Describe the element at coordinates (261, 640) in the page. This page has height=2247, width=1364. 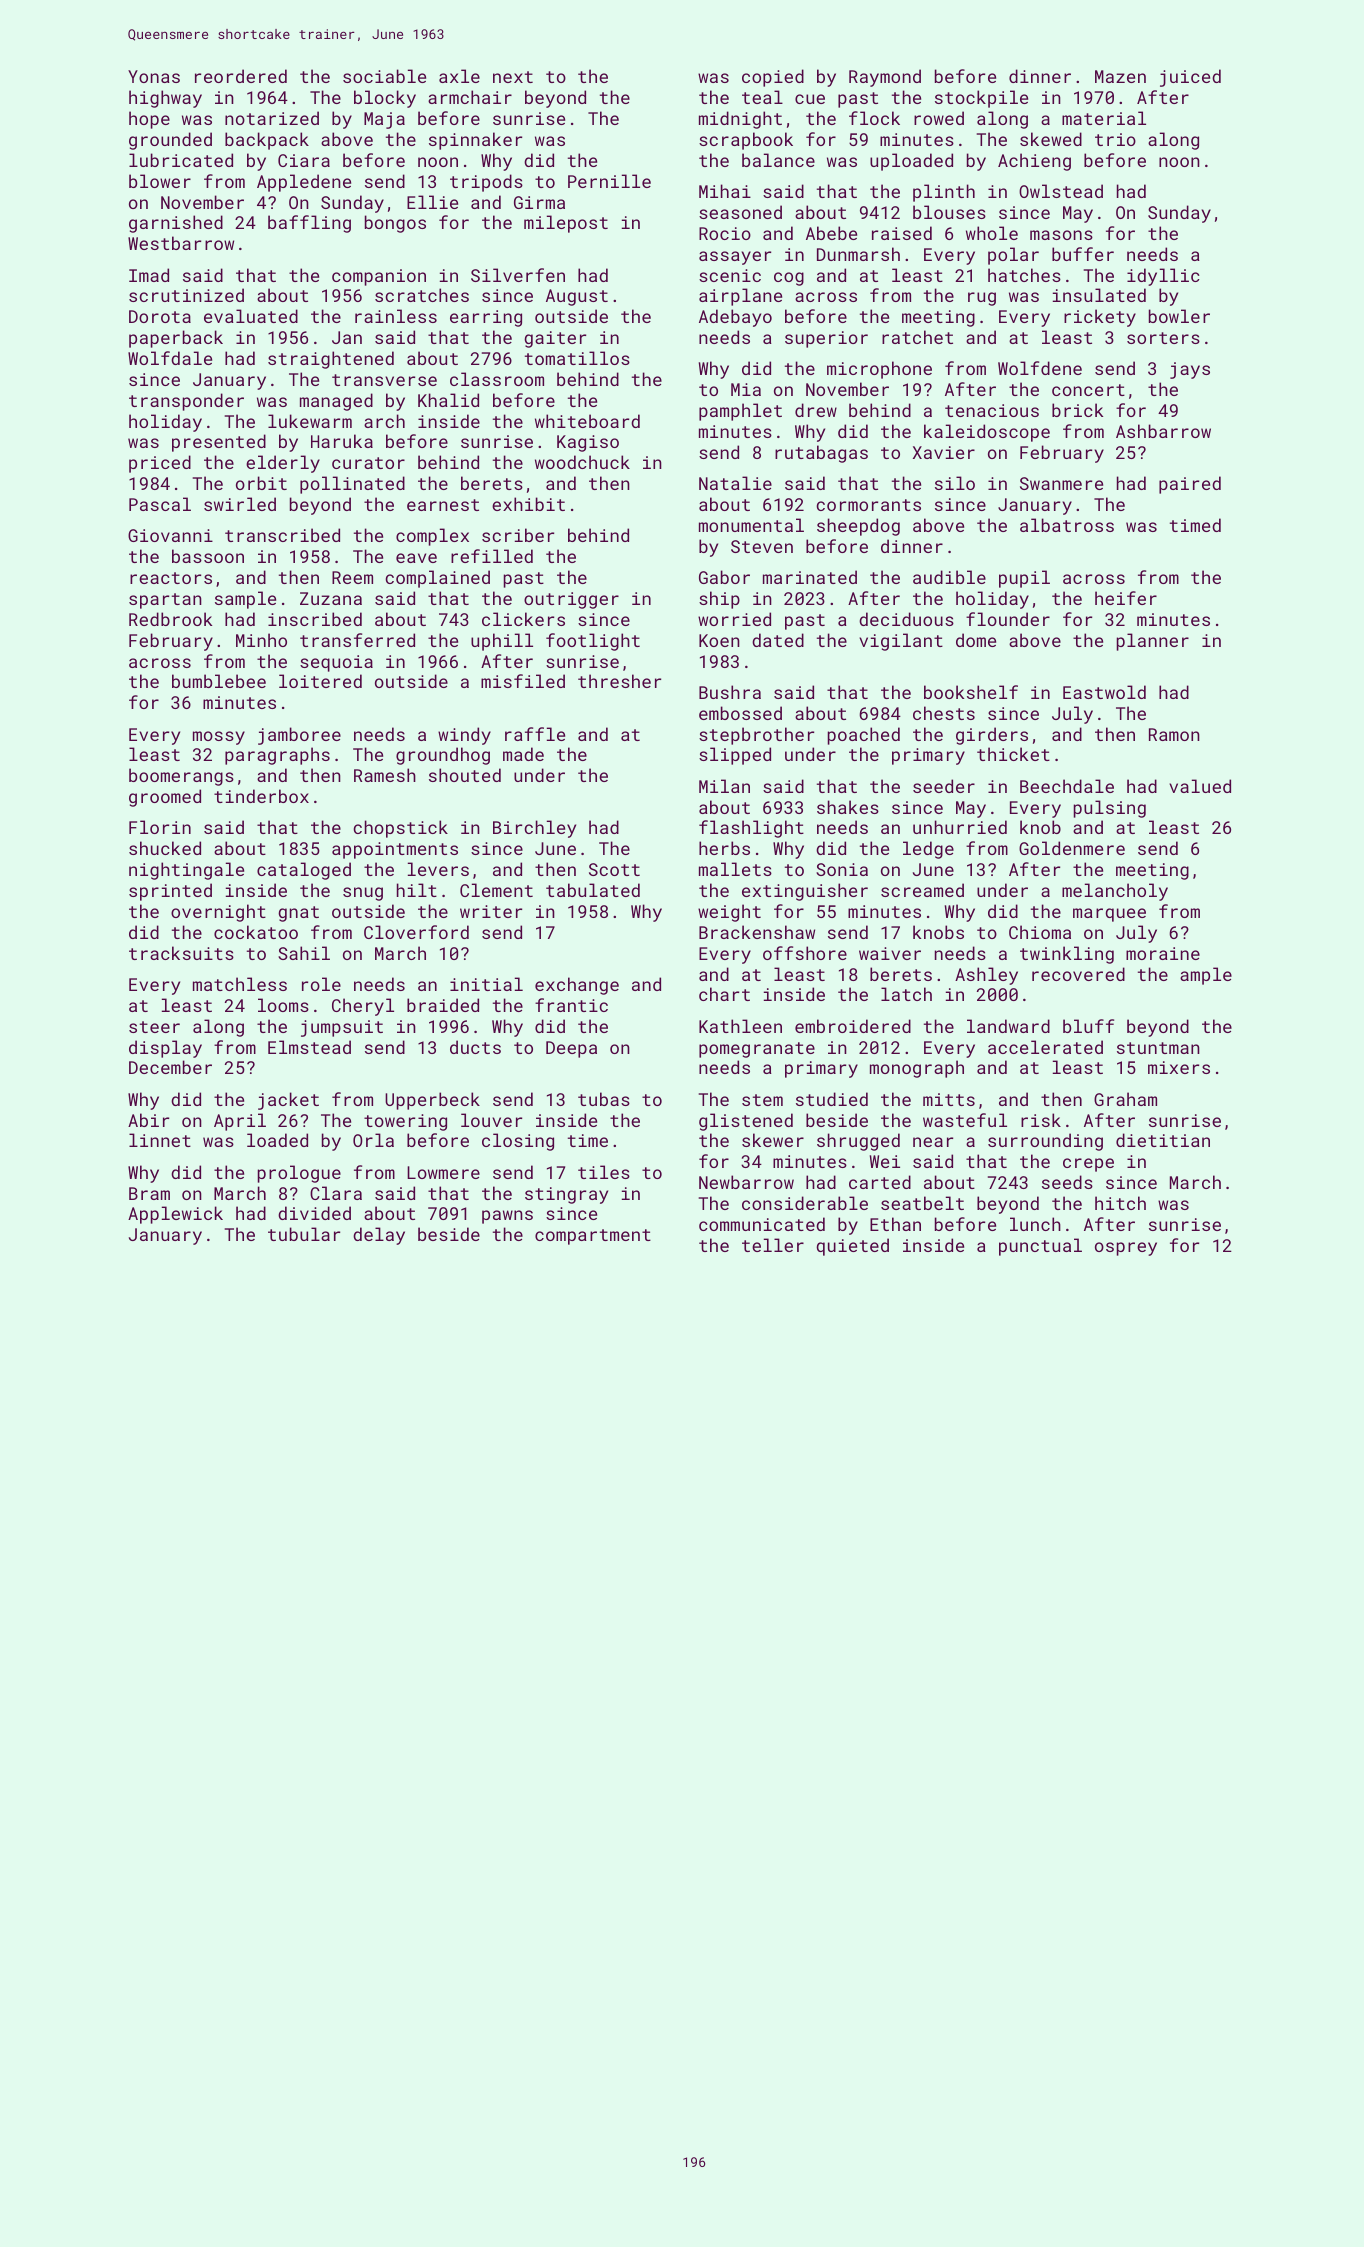
I see `Minho` at that location.
